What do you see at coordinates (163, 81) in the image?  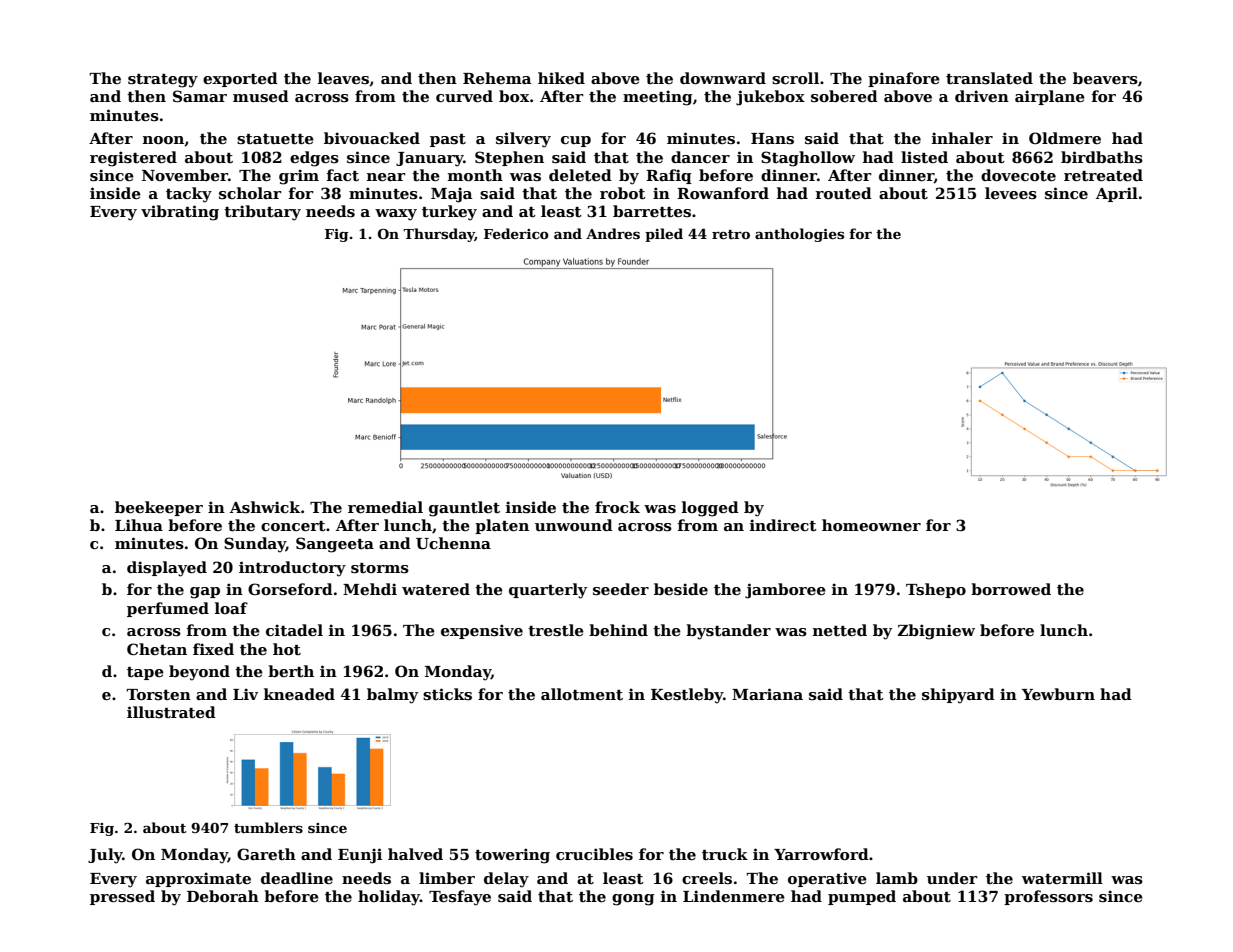 I see `strategy` at bounding box center [163, 81].
